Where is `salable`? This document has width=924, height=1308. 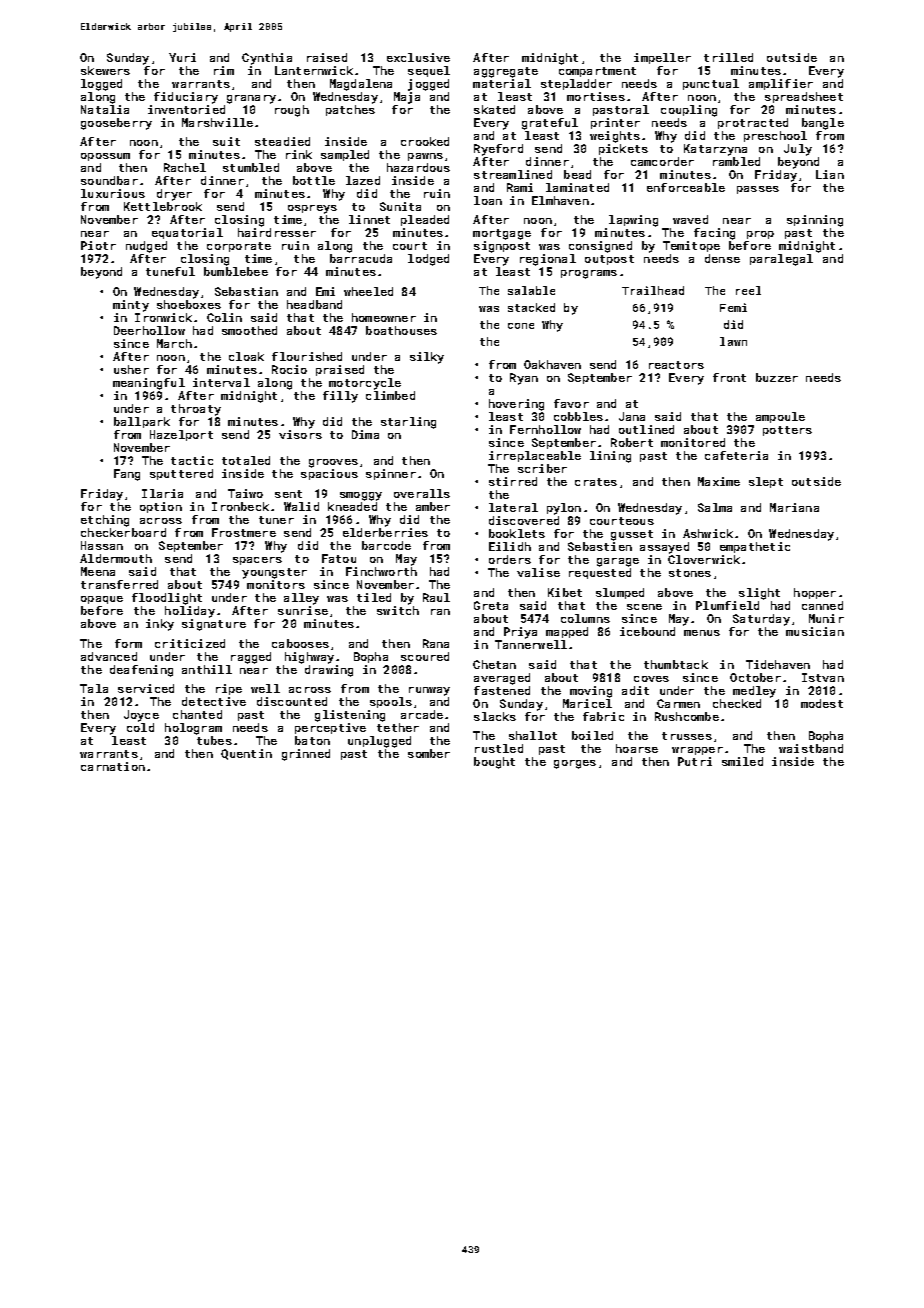 salable is located at coordinates (531, 290).
